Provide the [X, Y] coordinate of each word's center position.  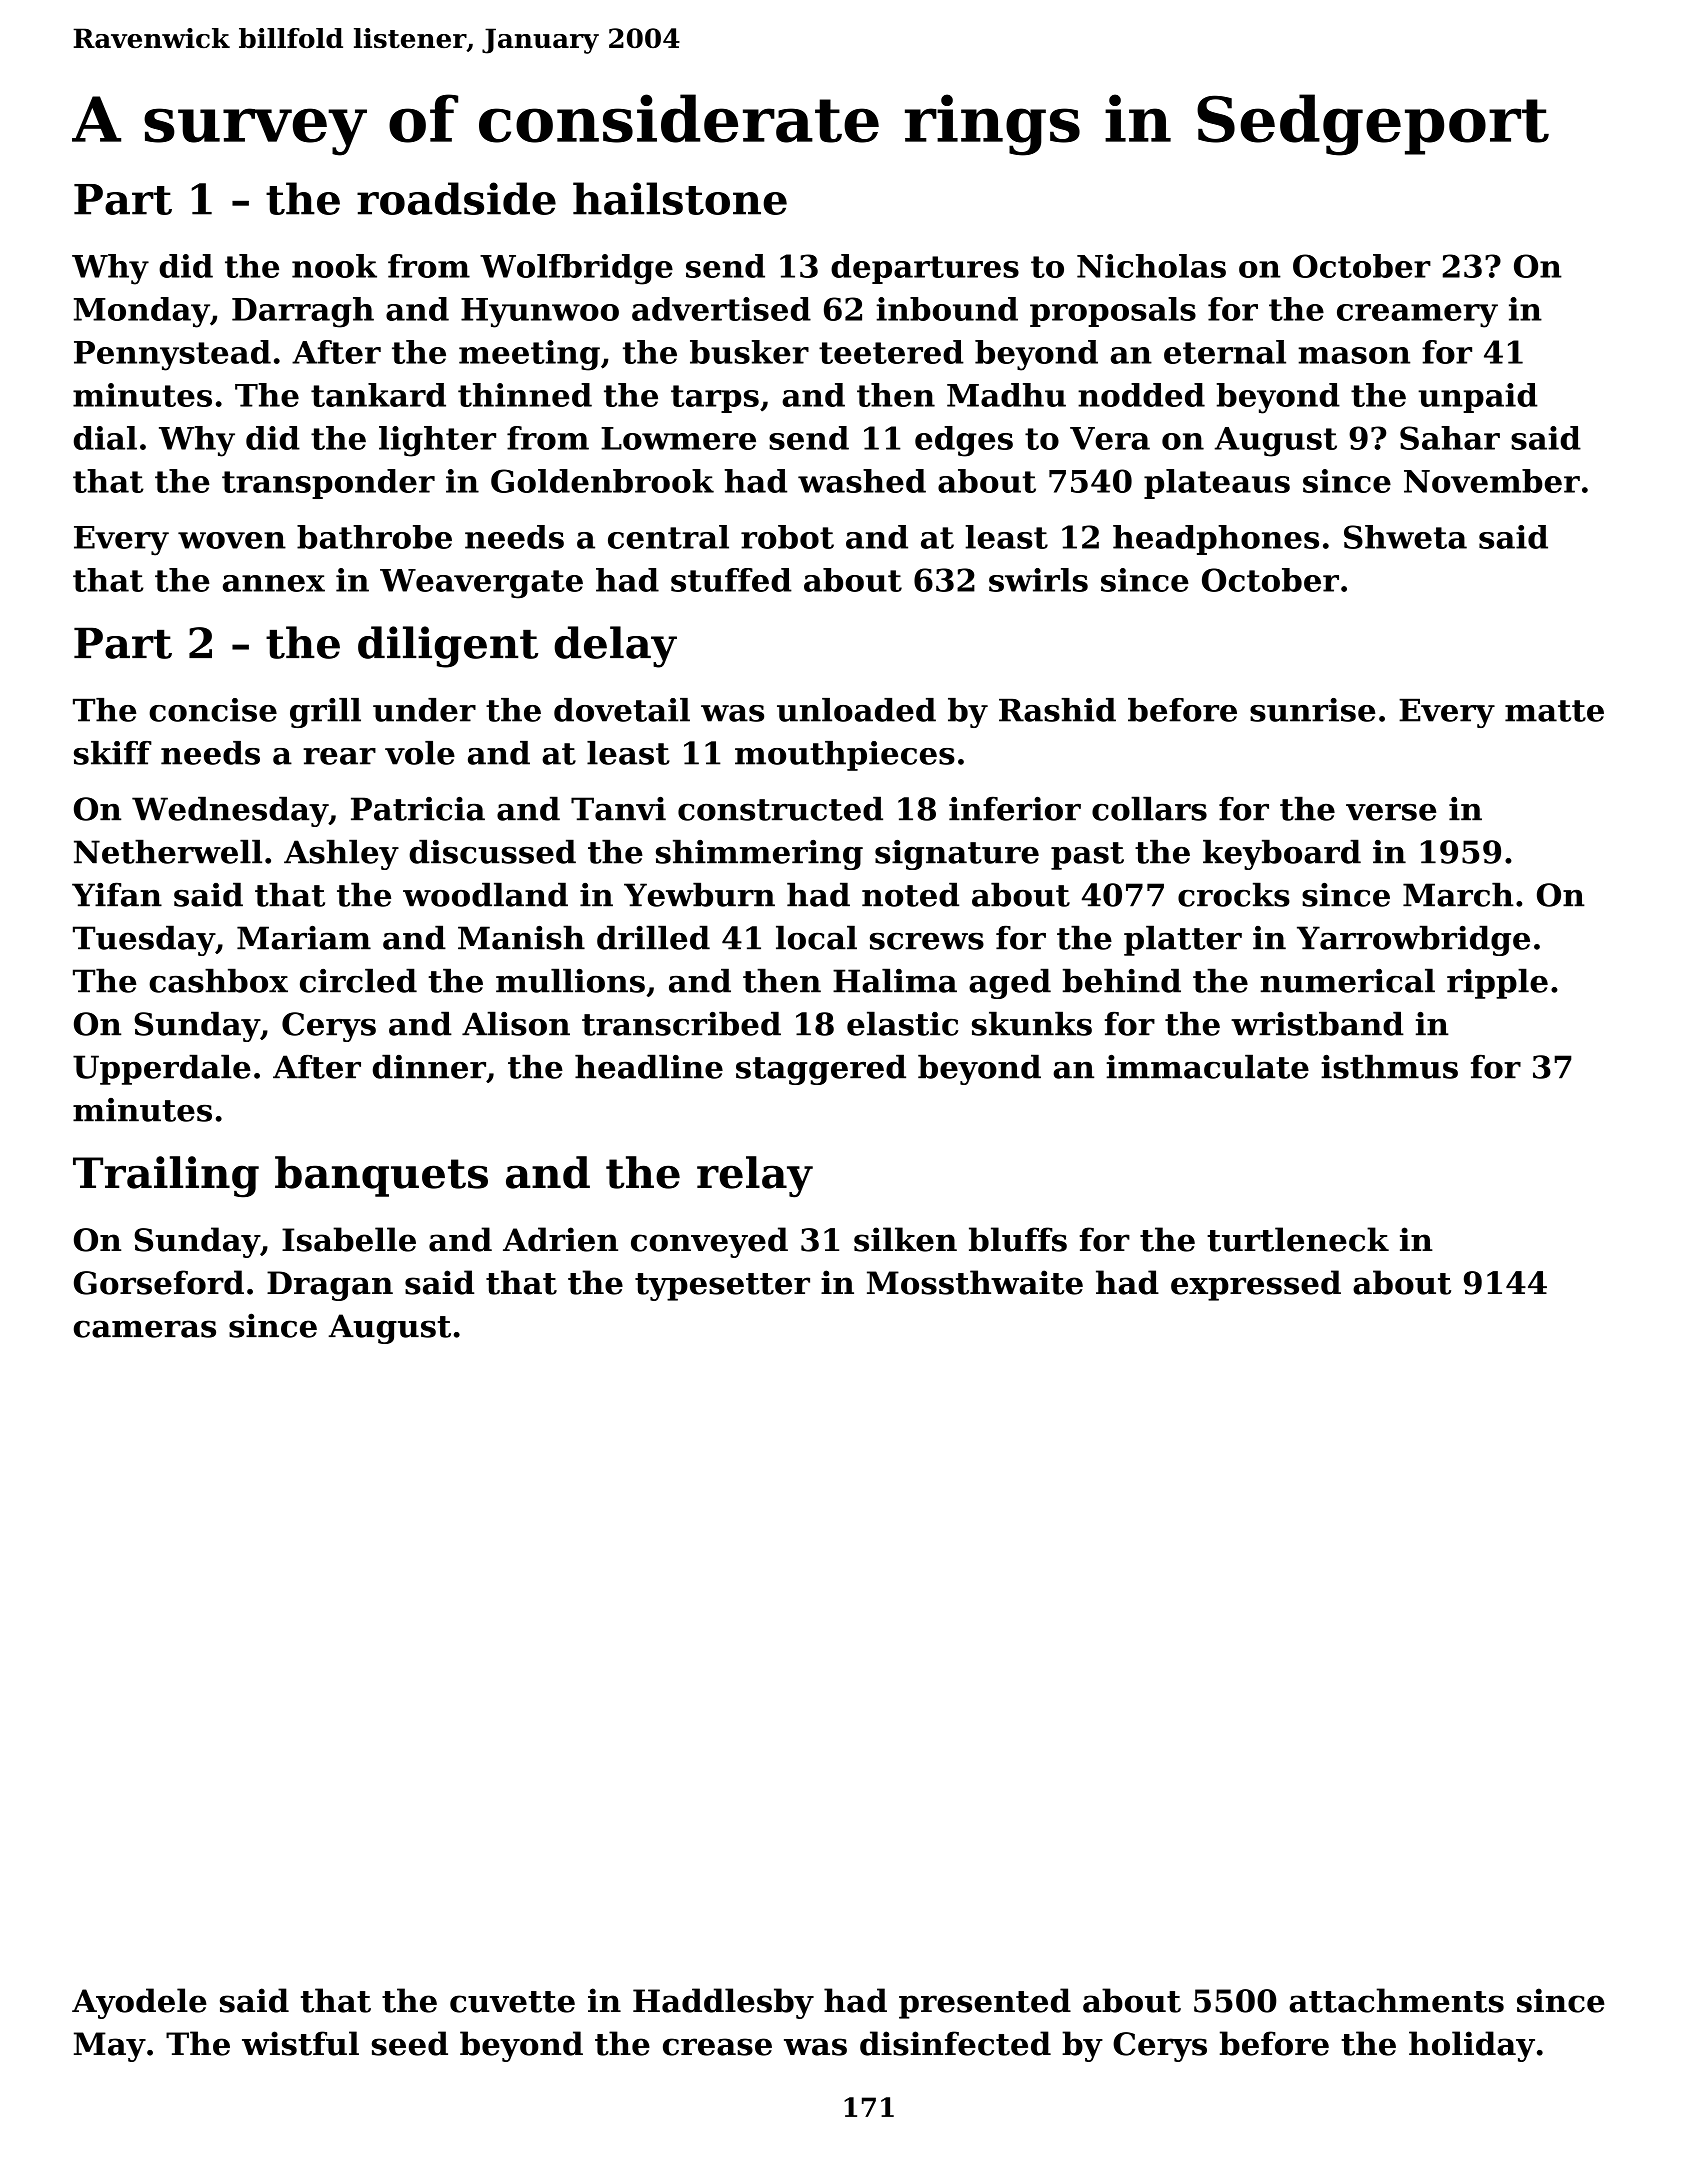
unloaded [856, 710]
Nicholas [1151, 266]
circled [358, 980]
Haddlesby [723, 2003]
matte [1554, 711]
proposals [1113, 312]
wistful [300, 2043]
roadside [456, 198]
